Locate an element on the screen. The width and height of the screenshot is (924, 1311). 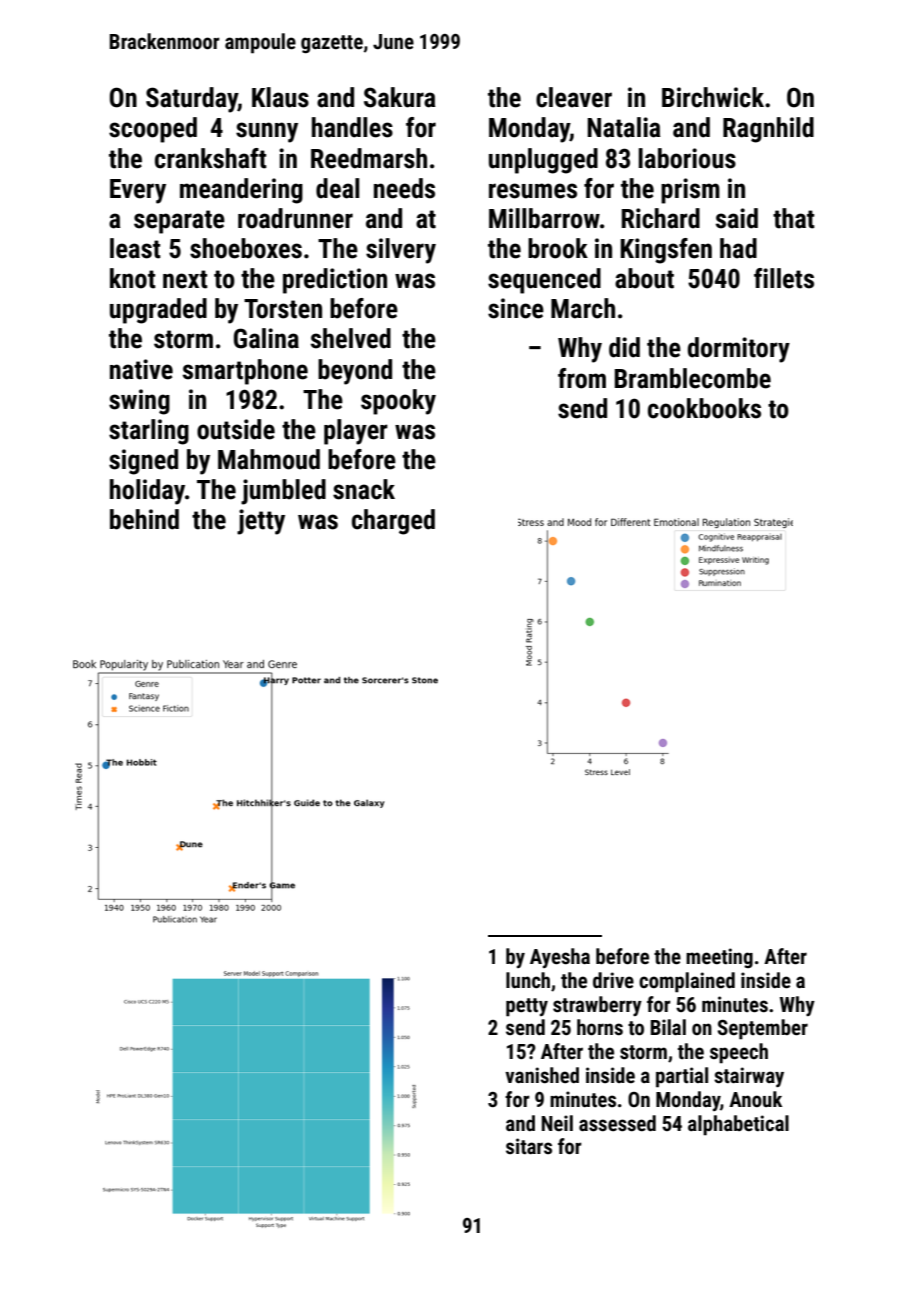
meandering is located at coordinates (241, 191).
